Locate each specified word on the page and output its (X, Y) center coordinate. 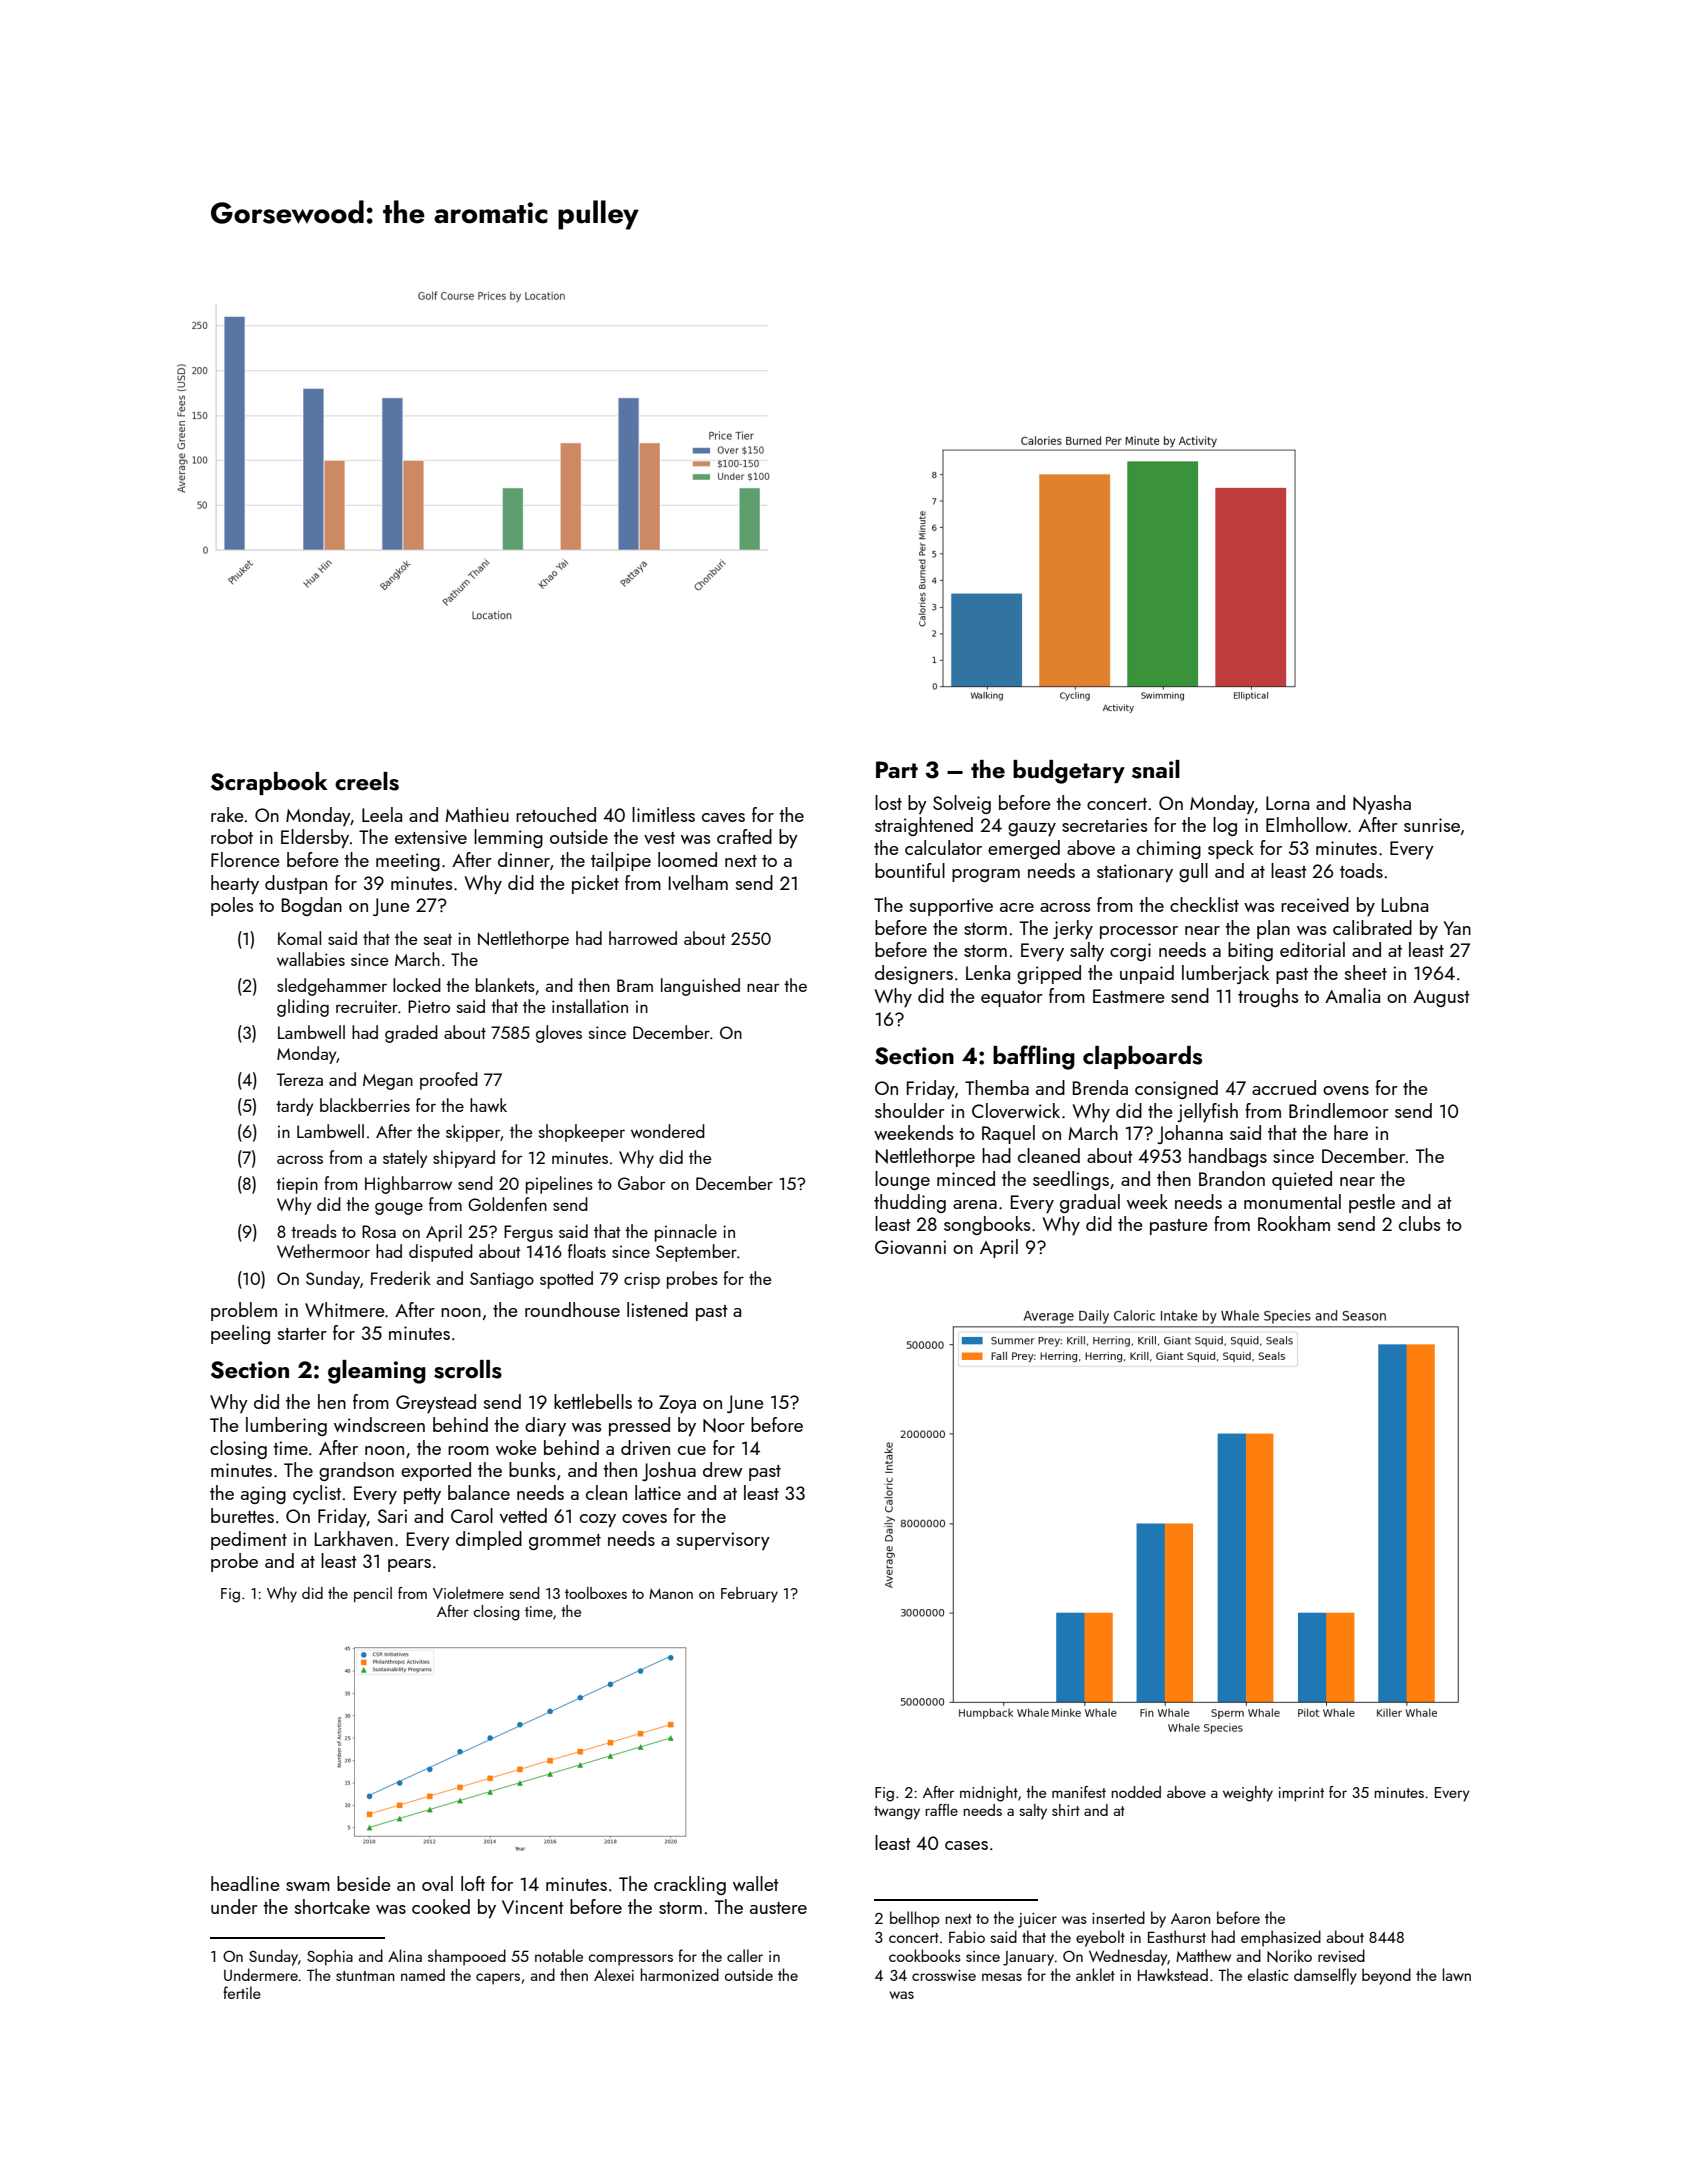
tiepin (297, 1185)
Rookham (1294, 1223)
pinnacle (686, 1233)
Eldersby (315, 838)
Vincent (533, 1907)
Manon (671, 1593)
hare (1351, 1132)
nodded (1136, 1792)
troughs (1268, 997)
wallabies (311, 959)
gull (1193, 872)
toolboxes (596, 1593)
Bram (635, 985)
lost (888, 802)
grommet (565, 1542)
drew (722, 1469)
